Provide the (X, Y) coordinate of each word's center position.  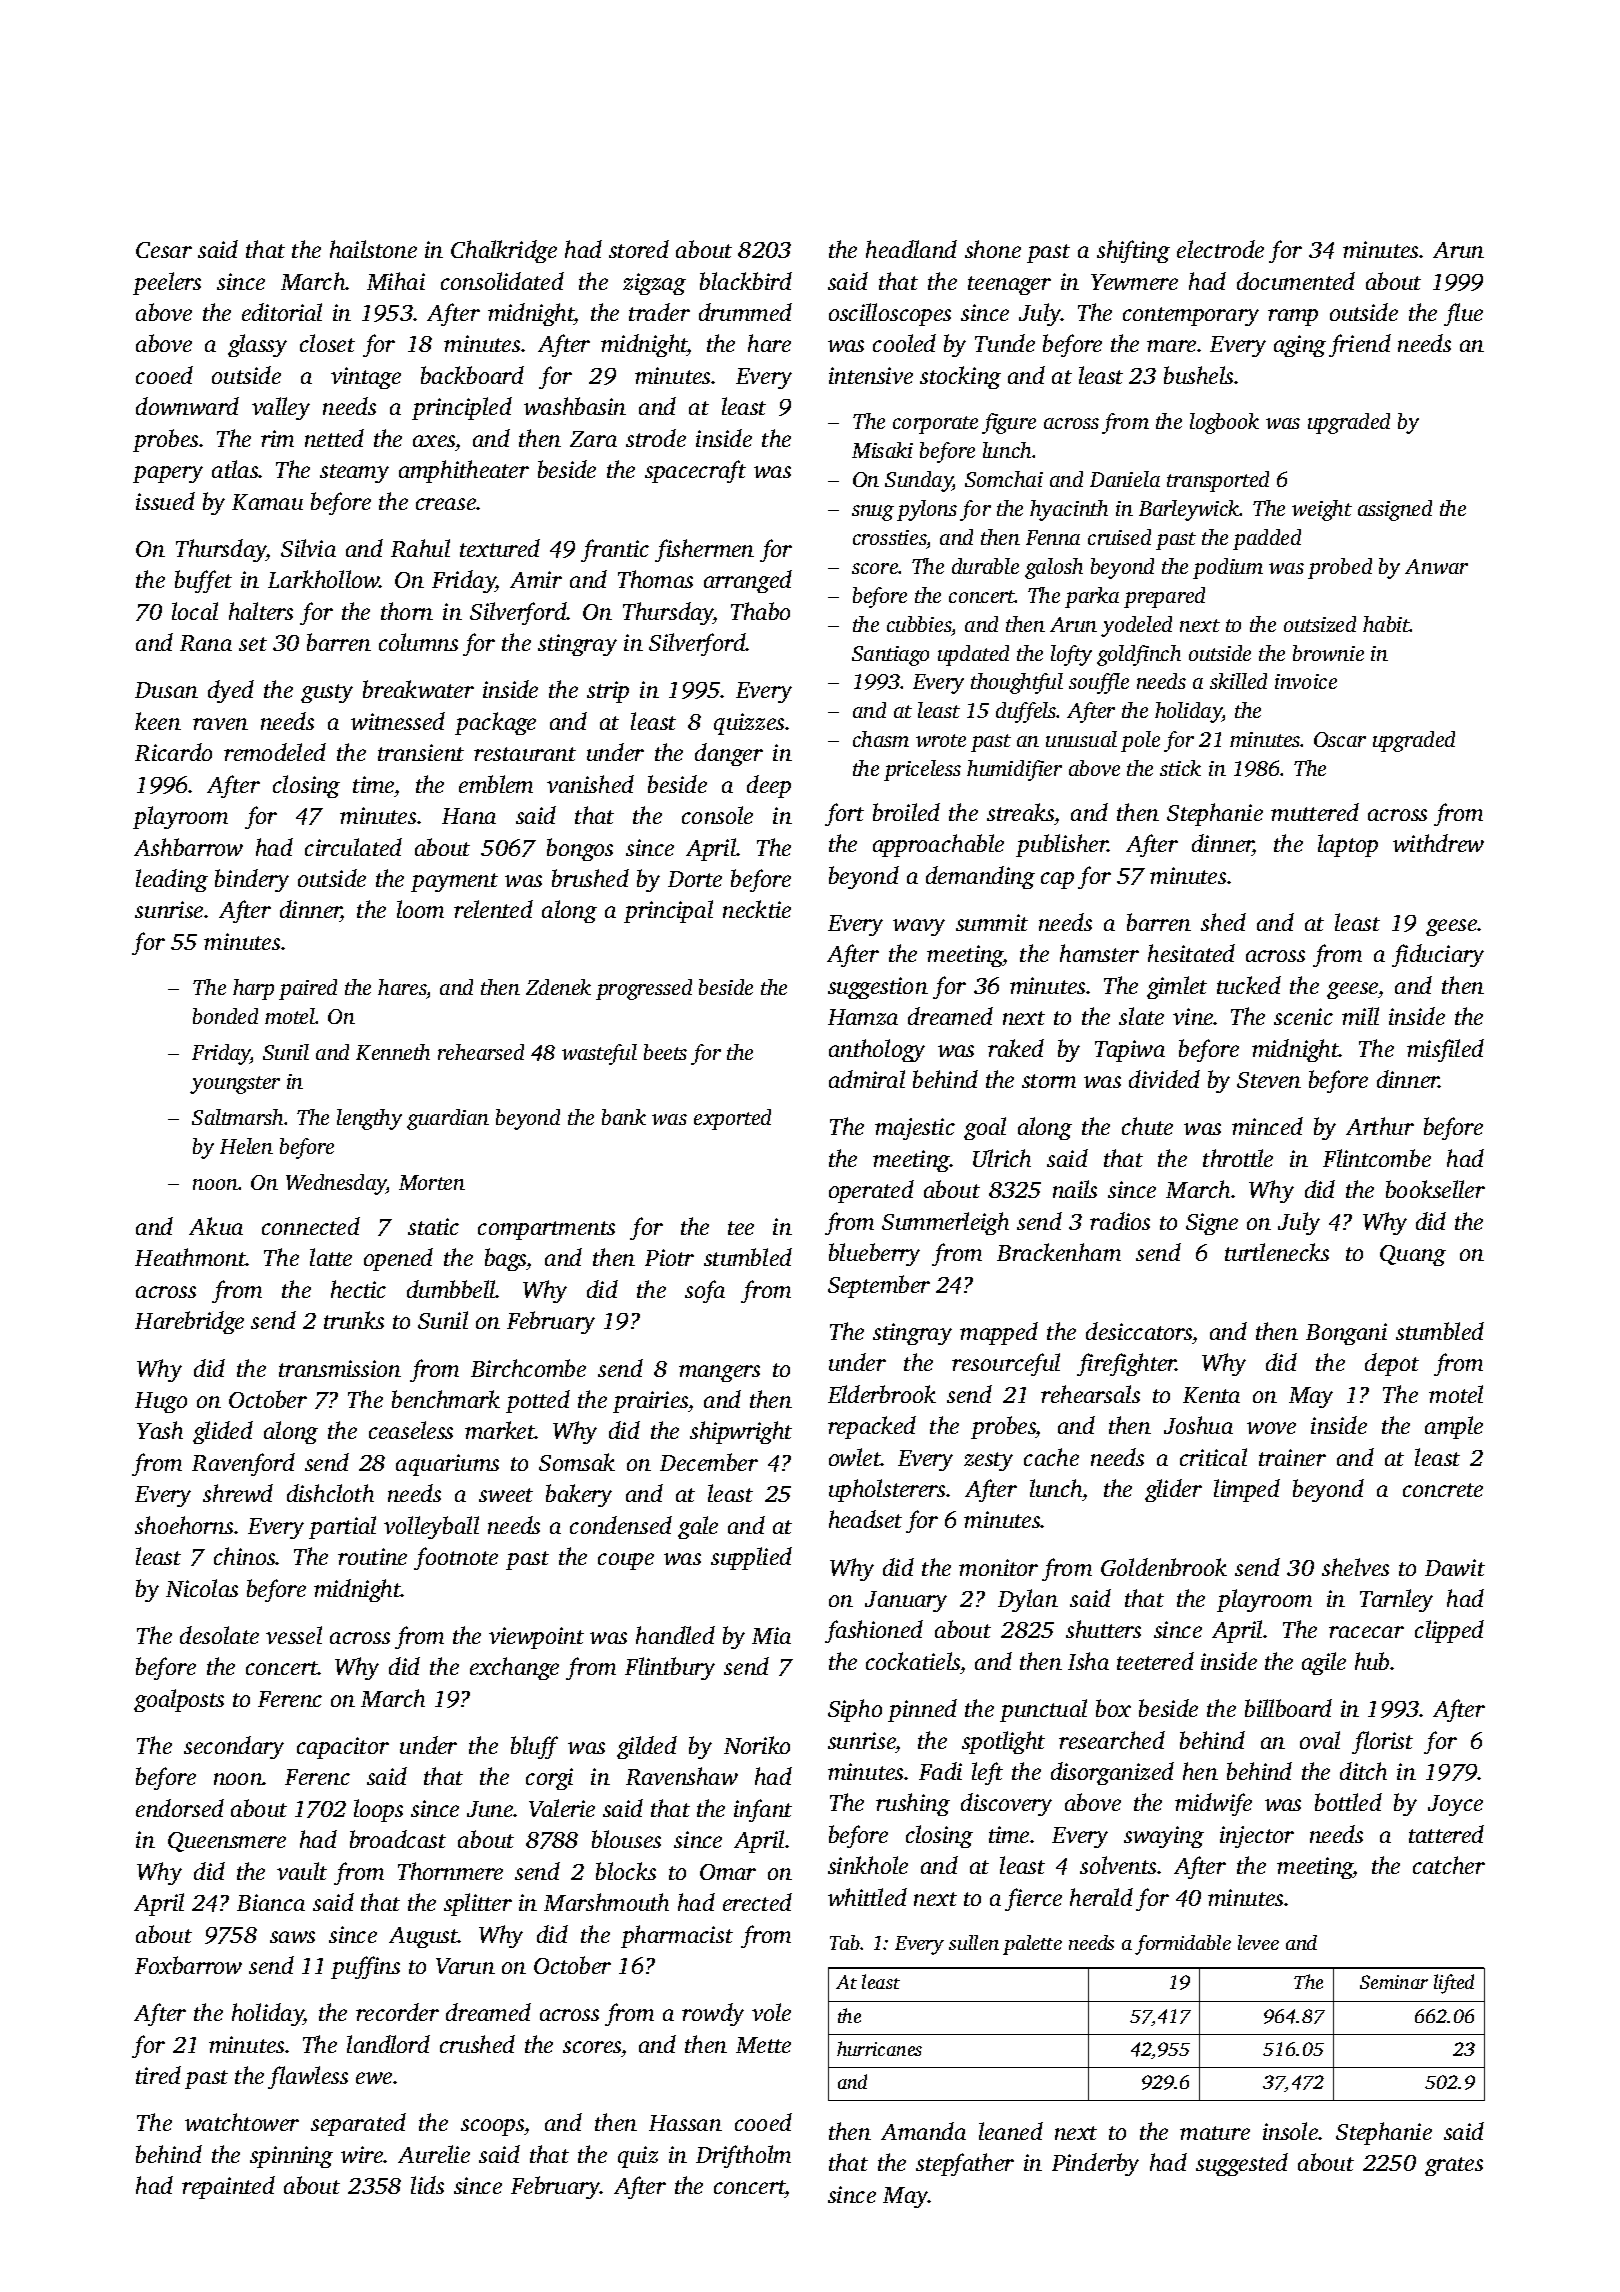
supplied (751, 1558)
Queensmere (227, 1842)
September (879, 1286)
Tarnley (1396, 1600)
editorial (282, 312)
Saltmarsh (237, 1117)
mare (1171, 346)
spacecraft (695, 471)
